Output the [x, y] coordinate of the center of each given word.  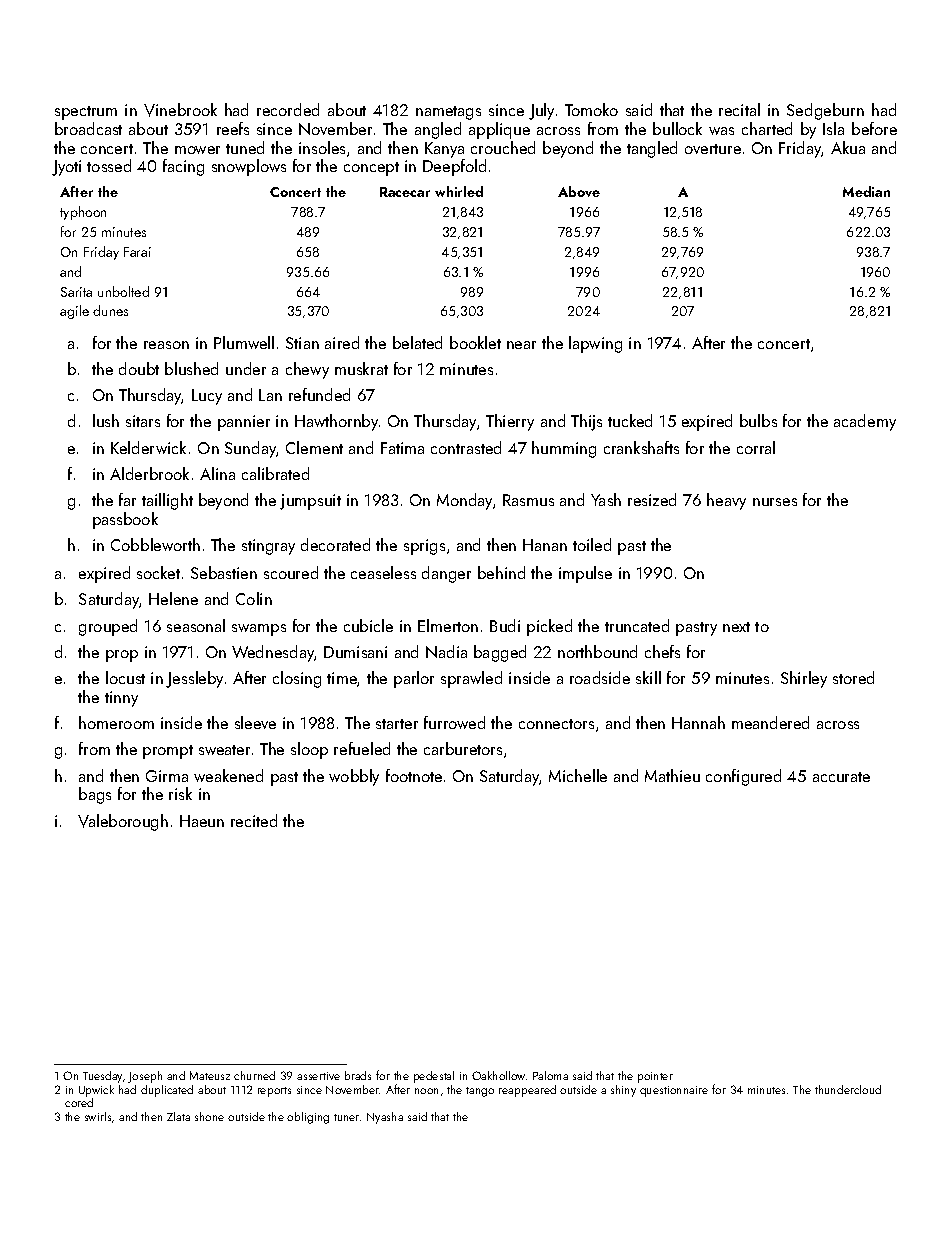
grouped [108, 627]
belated [417, 342]
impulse [585, 574]
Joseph [145, 1077]
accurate [841, 777]
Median [866, 191]
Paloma [550, 1075]
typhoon [83, 213]
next [736, 627]
